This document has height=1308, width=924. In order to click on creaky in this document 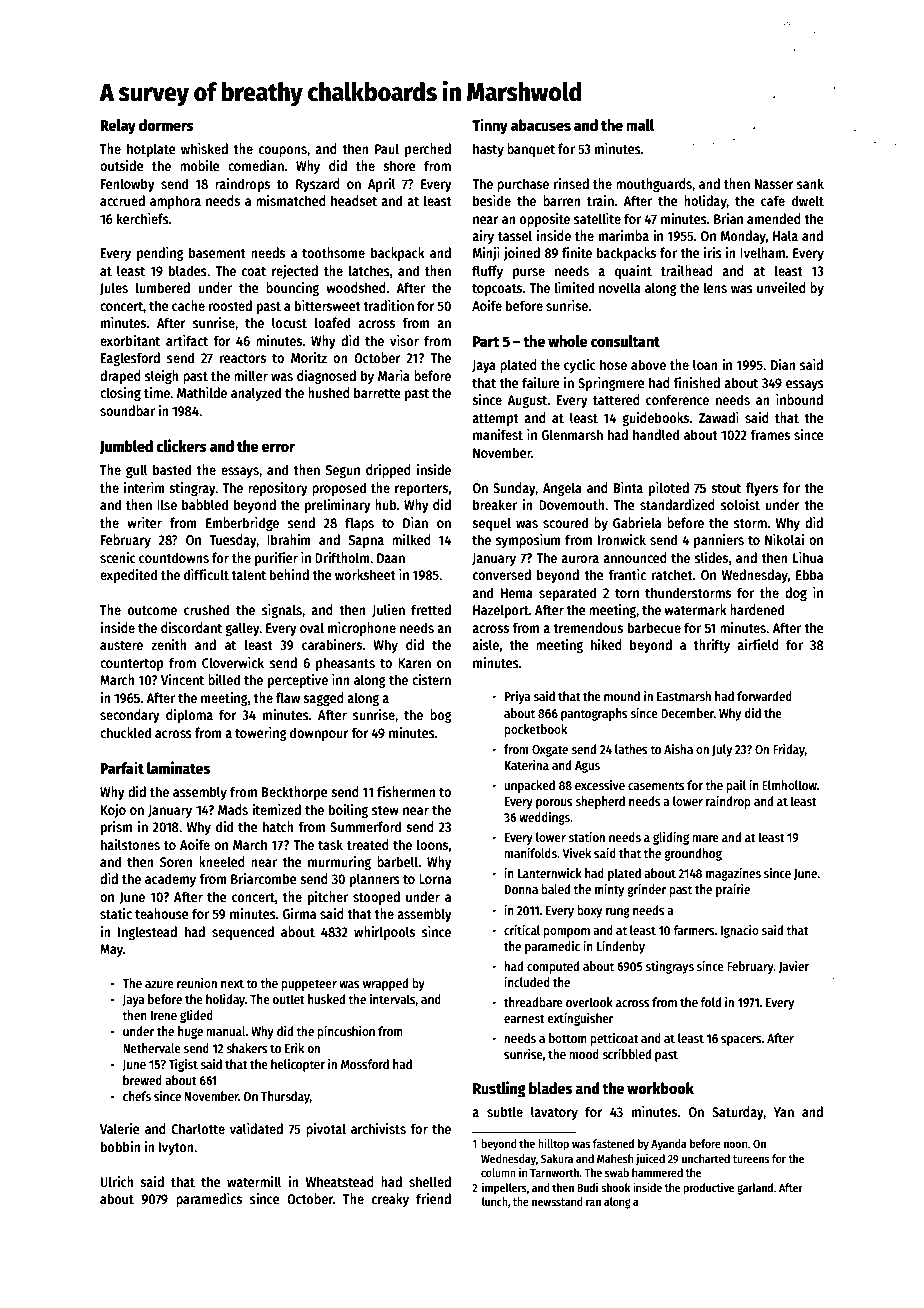, I will do `click(390, 1200)`.
